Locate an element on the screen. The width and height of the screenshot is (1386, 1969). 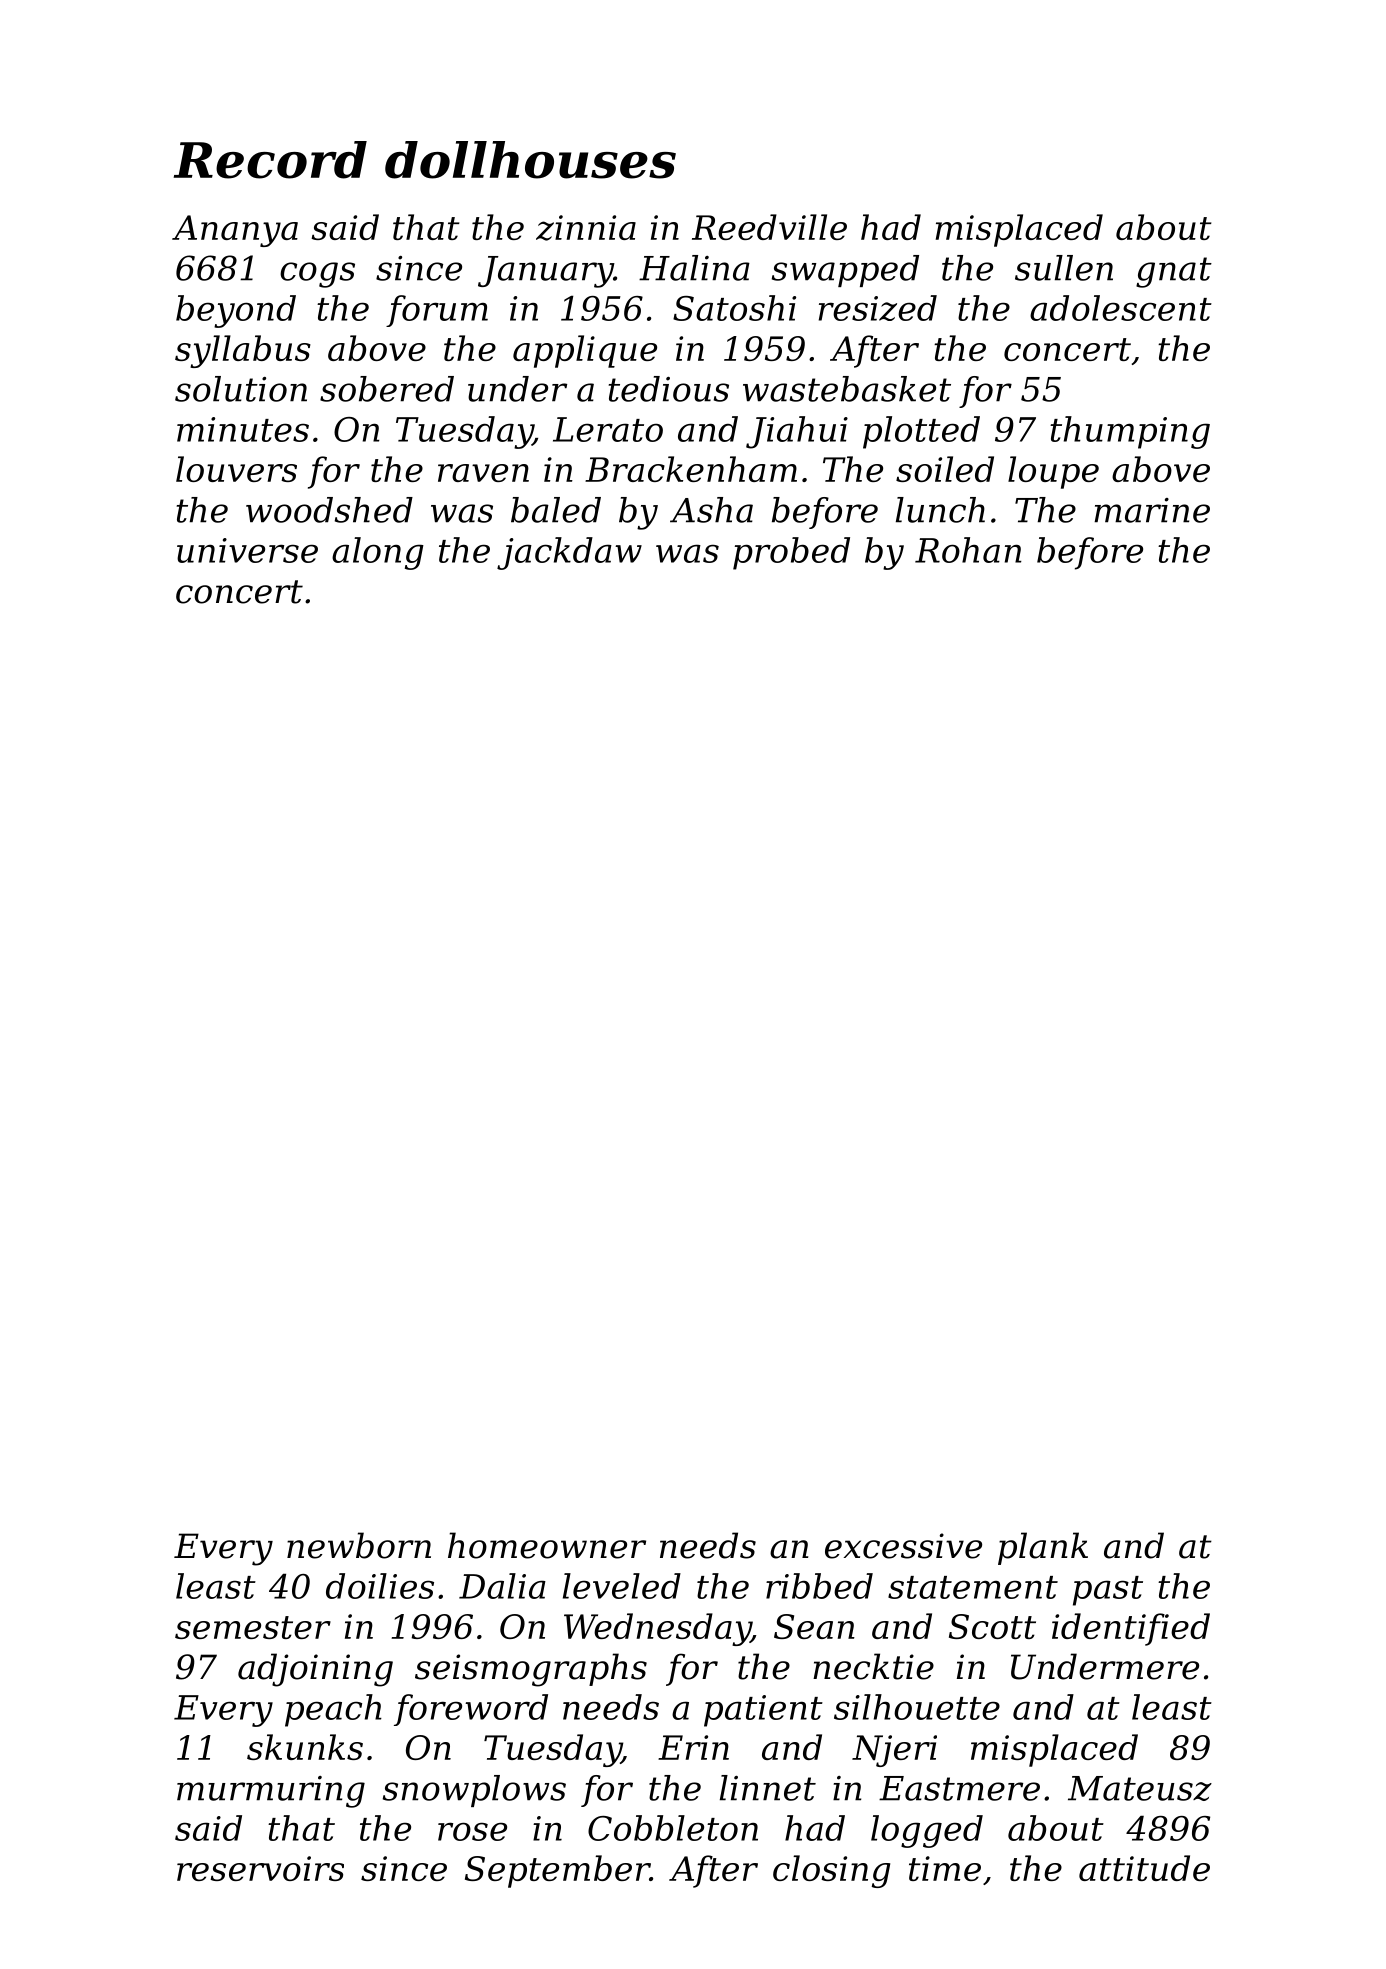
newborn is located at coordinates (359, 1545).
